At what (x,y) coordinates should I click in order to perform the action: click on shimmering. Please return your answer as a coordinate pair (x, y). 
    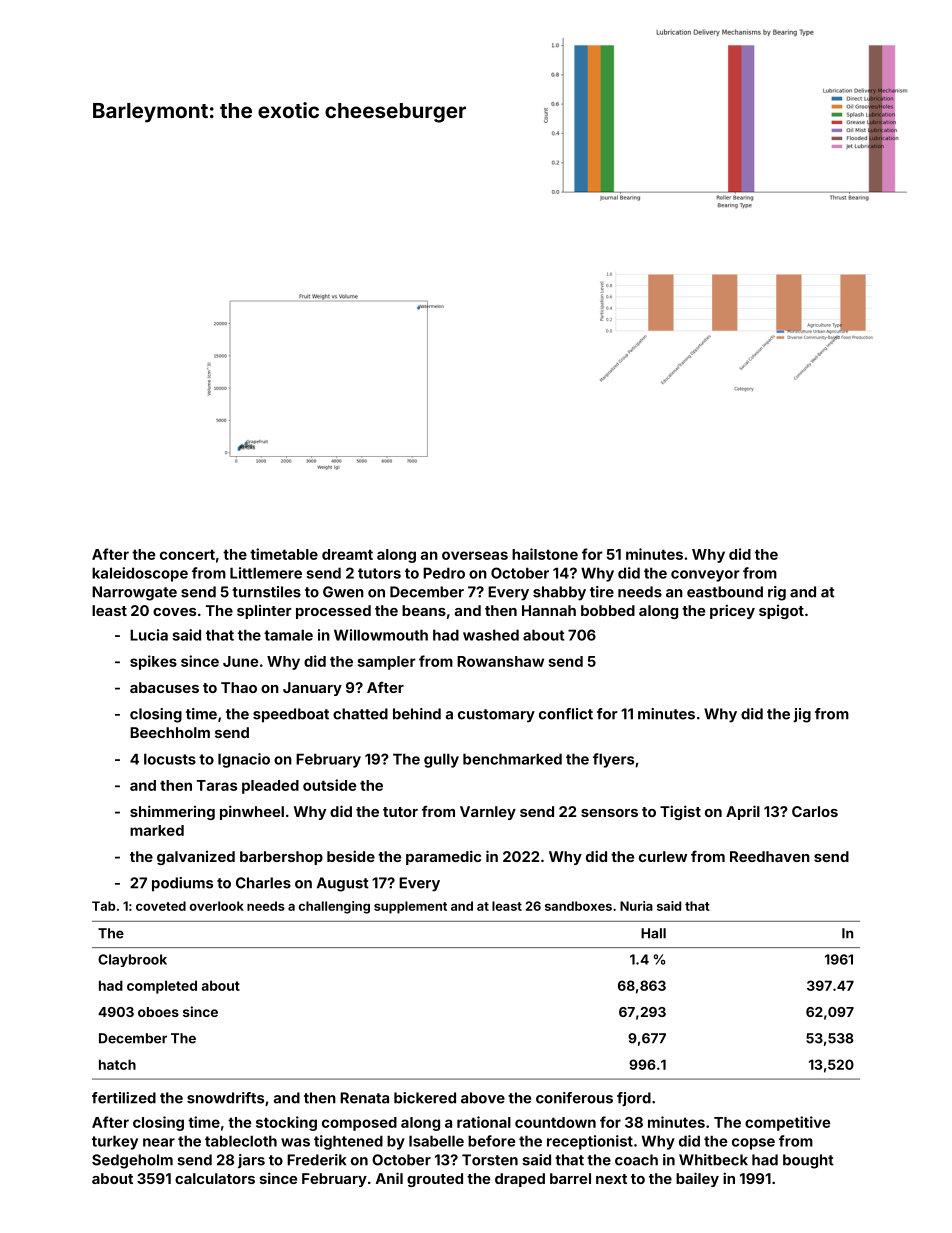
    Looking at the image, I should click on (172, 812).
